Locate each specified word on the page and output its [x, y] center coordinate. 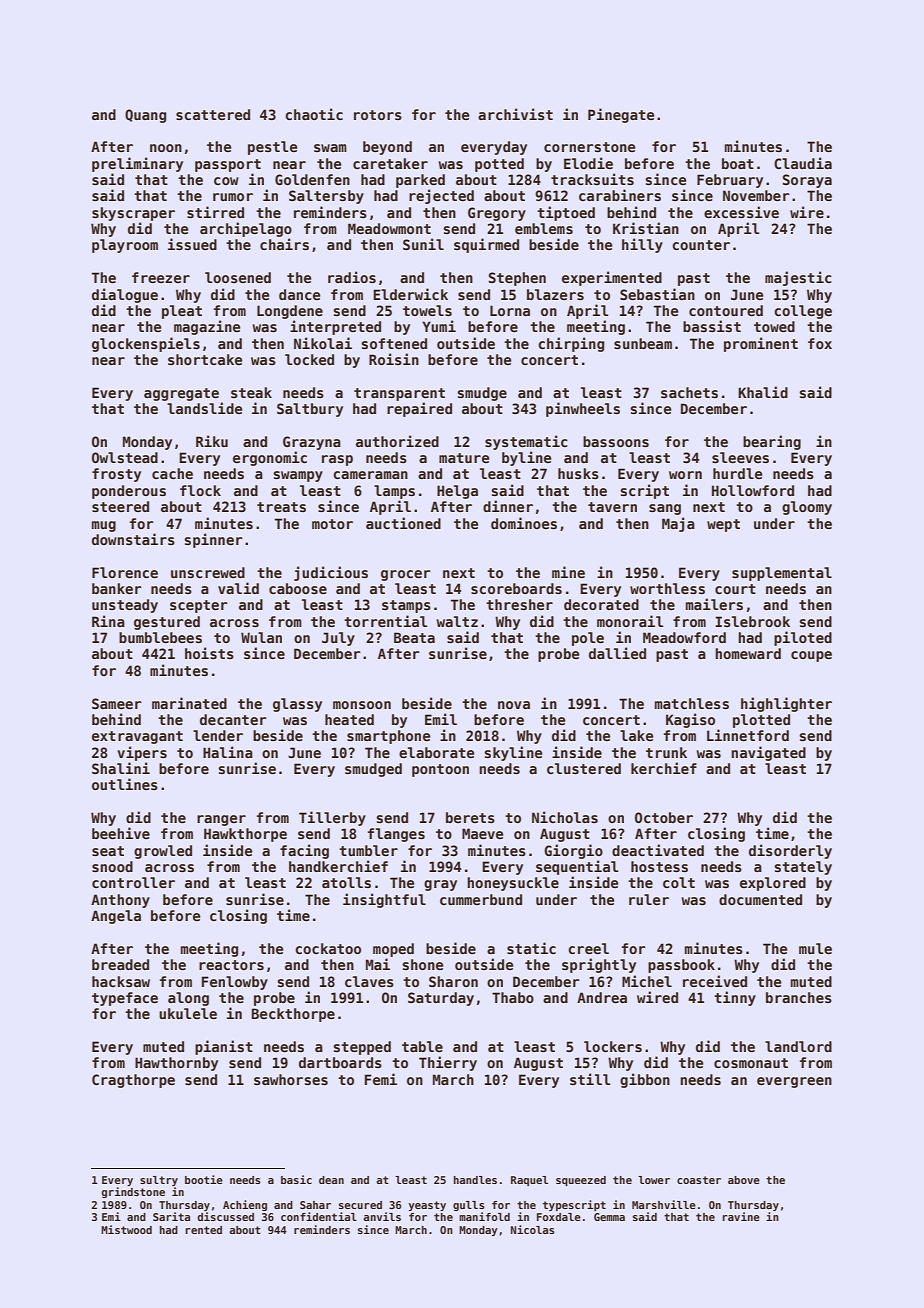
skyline [513, 753]
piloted [803, 638]
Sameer [117, 703]
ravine [741, 1216]
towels [427, 310]
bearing [772, 442]
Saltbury [310, 410]
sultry [159, 1181]
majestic [798, 278]
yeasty [427, 1206]
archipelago [246, 229]
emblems [544, 228]
